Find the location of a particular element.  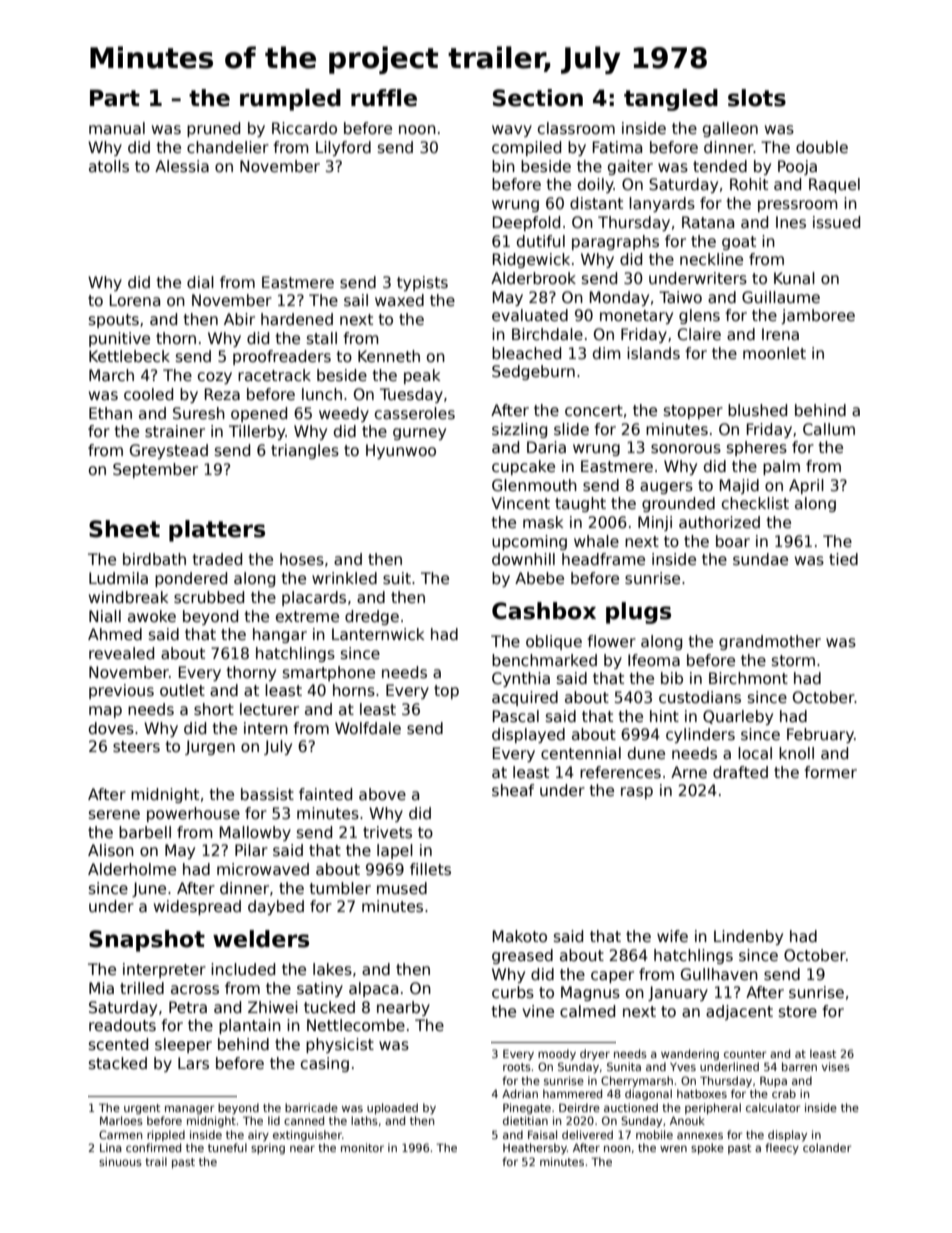

hoses is located at coordinates (302, 559).
